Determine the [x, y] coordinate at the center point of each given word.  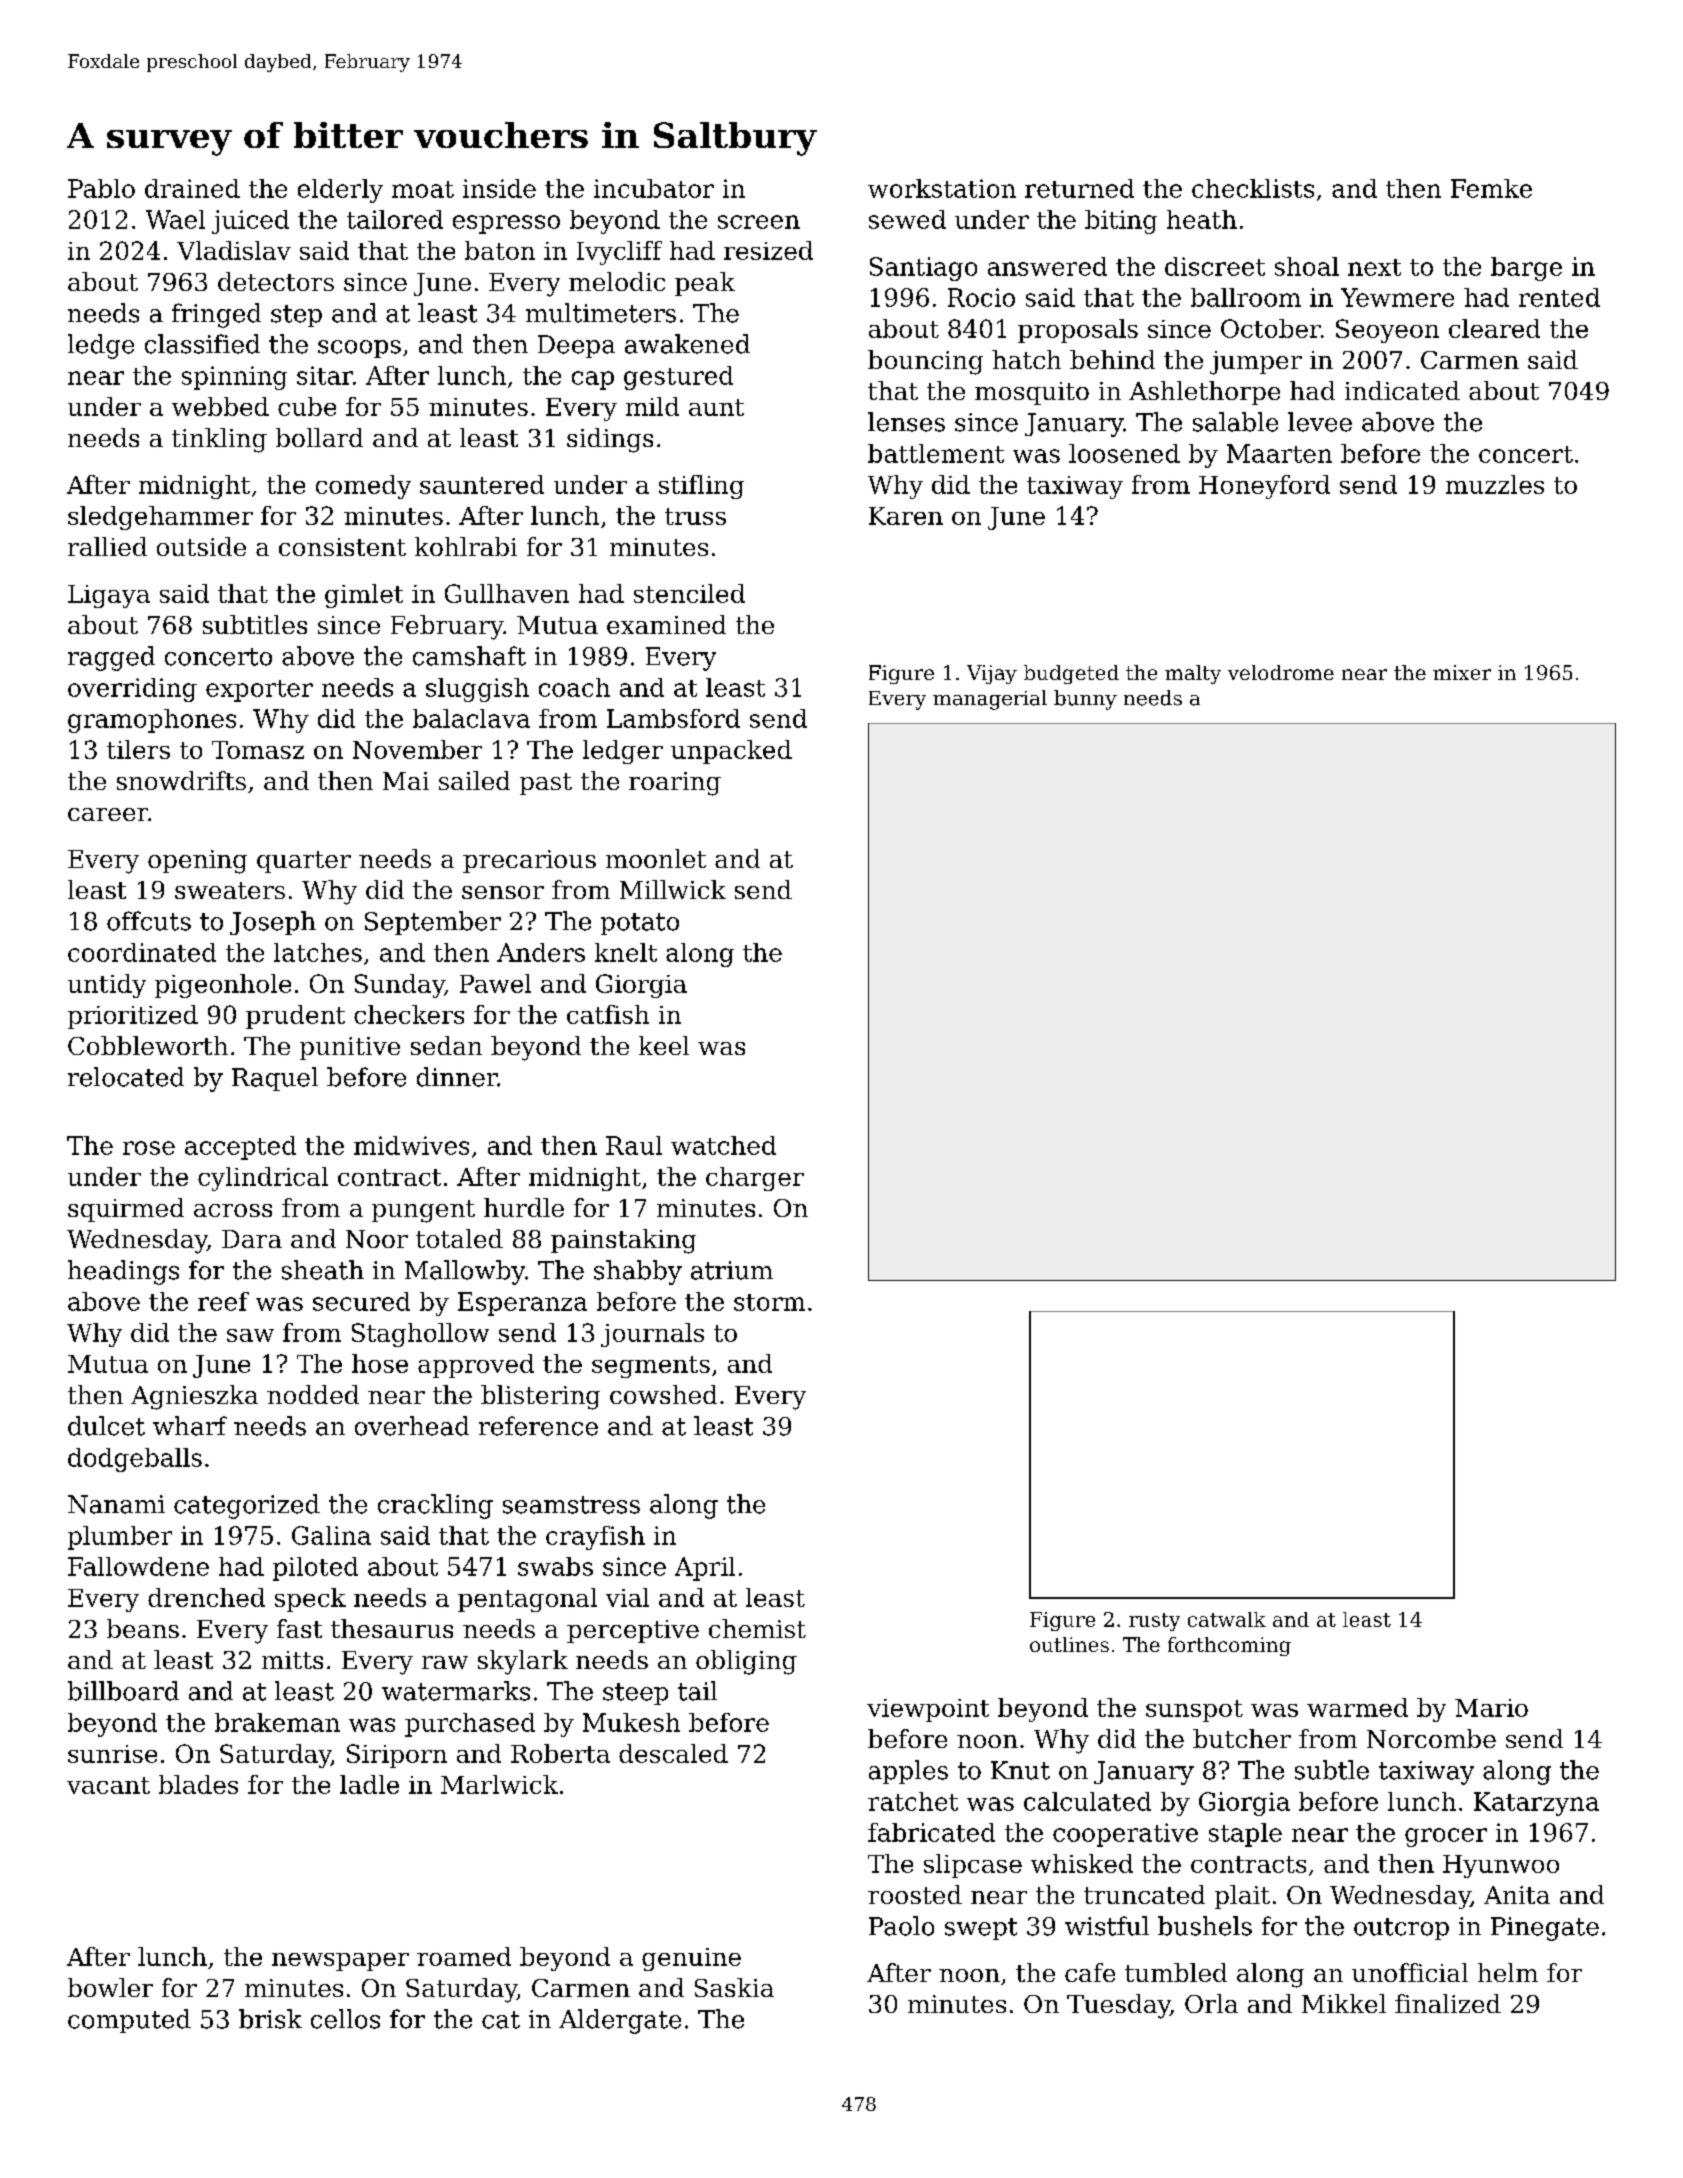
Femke [1491, 188]
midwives [411, 1145]
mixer [1462, 672]
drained [192, 188]
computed [129, 2021]
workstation [942, 188]
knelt [626, 952]
